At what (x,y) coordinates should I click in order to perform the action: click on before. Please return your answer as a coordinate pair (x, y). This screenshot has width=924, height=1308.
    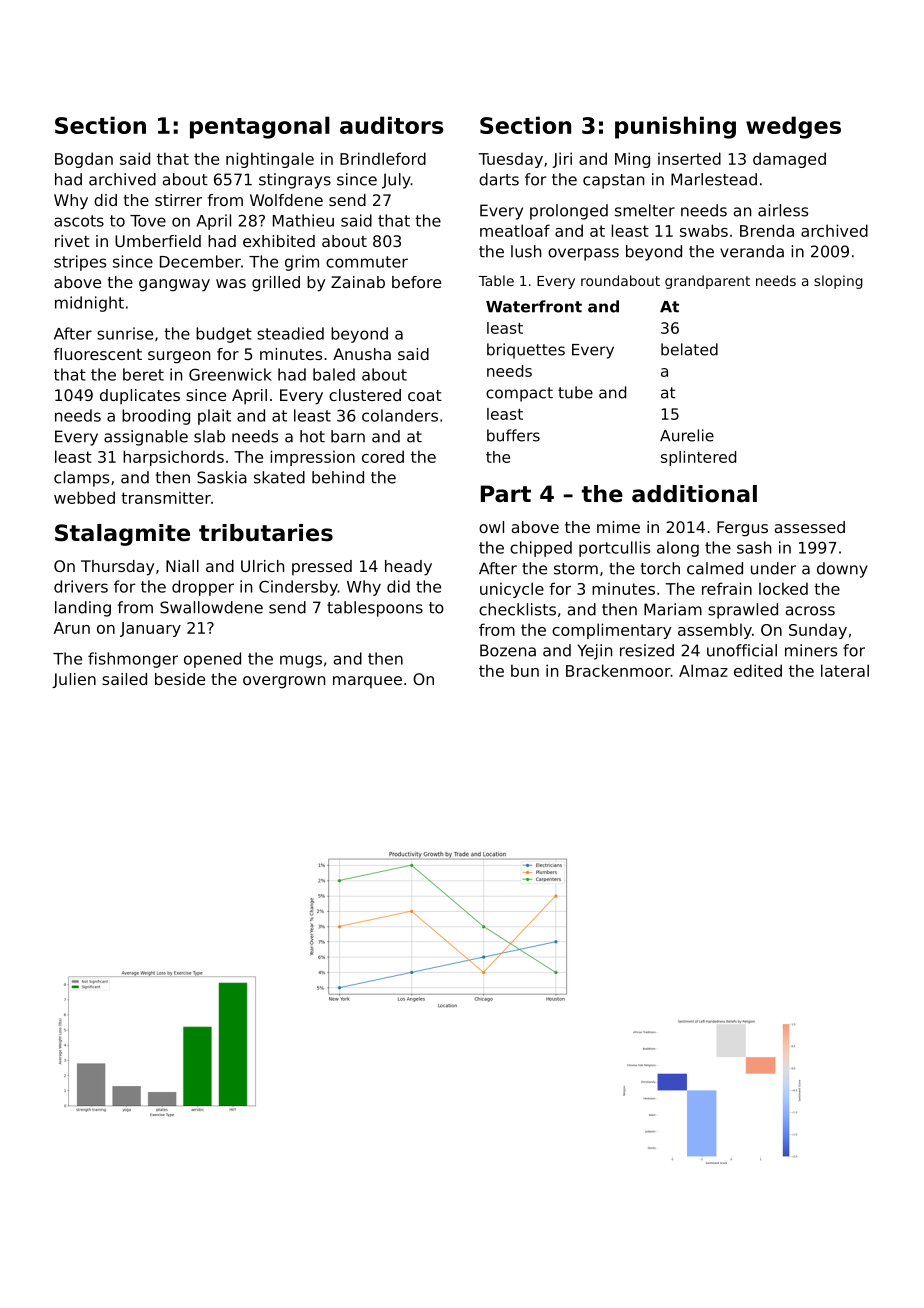
    Looking at the image, I should click on (416, 282).
